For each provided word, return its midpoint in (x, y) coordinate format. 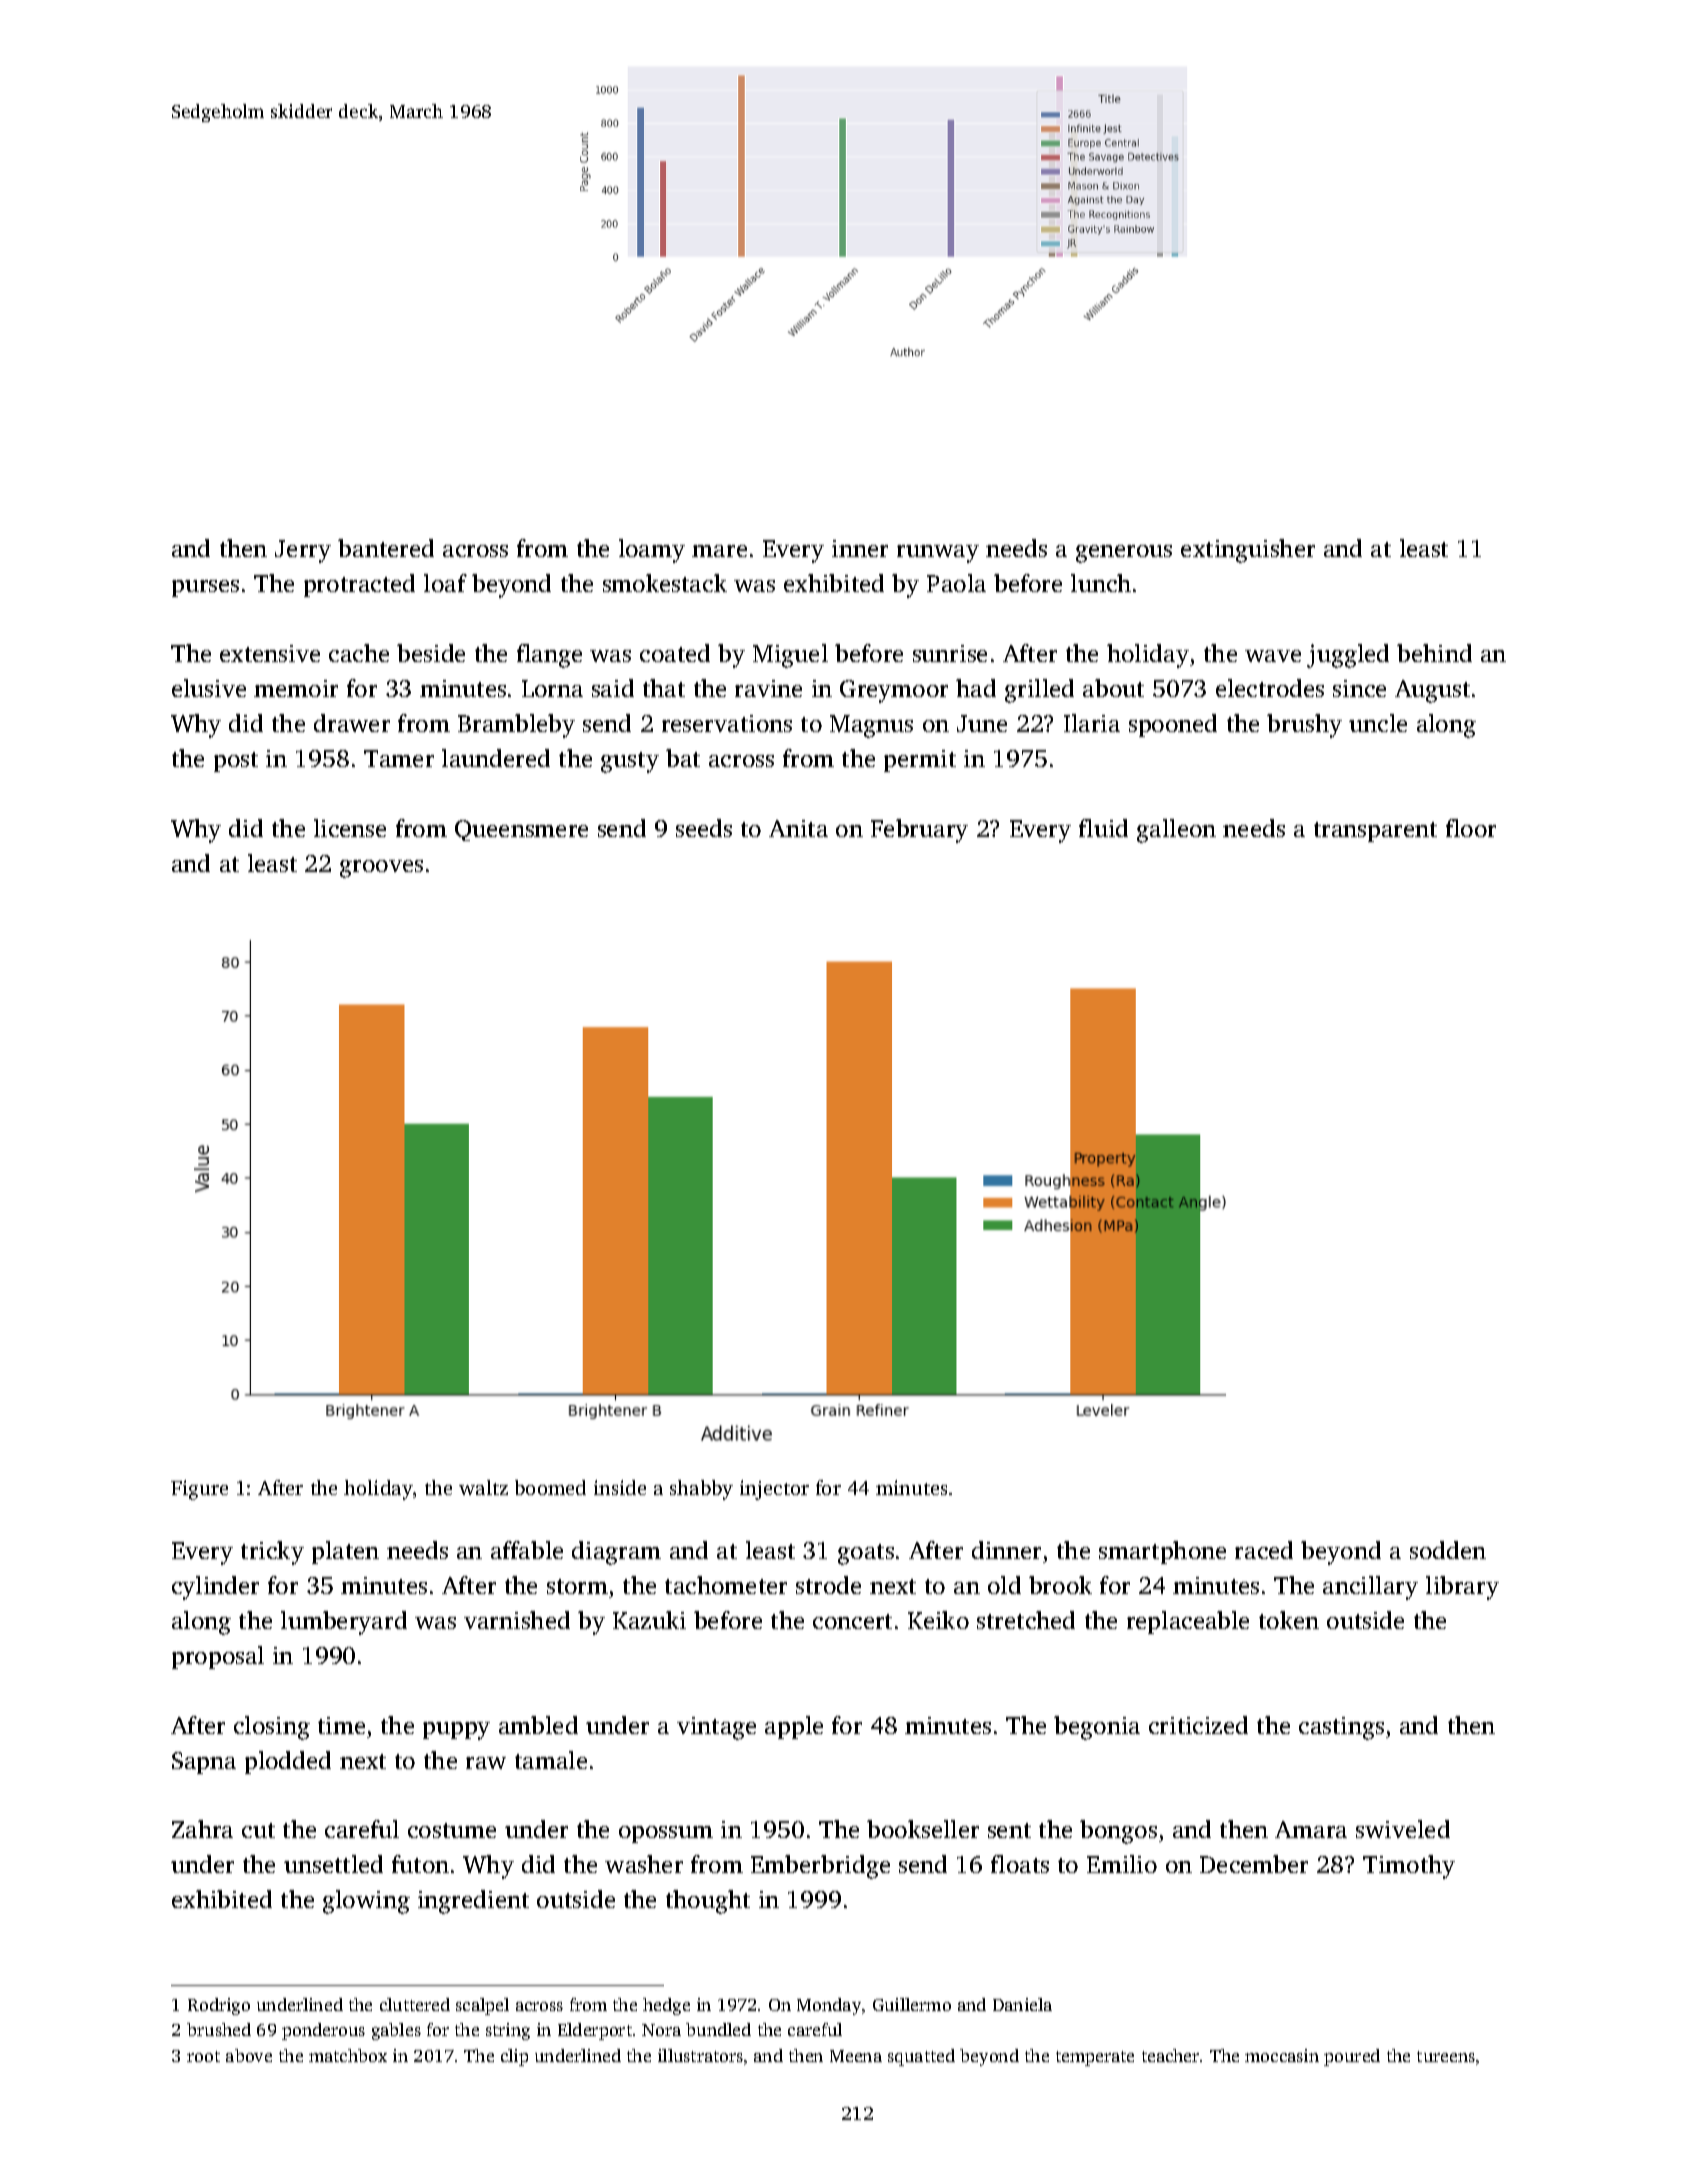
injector (774, 1490)
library (1462, 1588)
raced (1264, 1550)
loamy (652, 551)
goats (866, 1554)
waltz (483, 1487)
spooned (1173, 725)
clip (514, 2057)
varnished (517, 1620)
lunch (1101, 583)
